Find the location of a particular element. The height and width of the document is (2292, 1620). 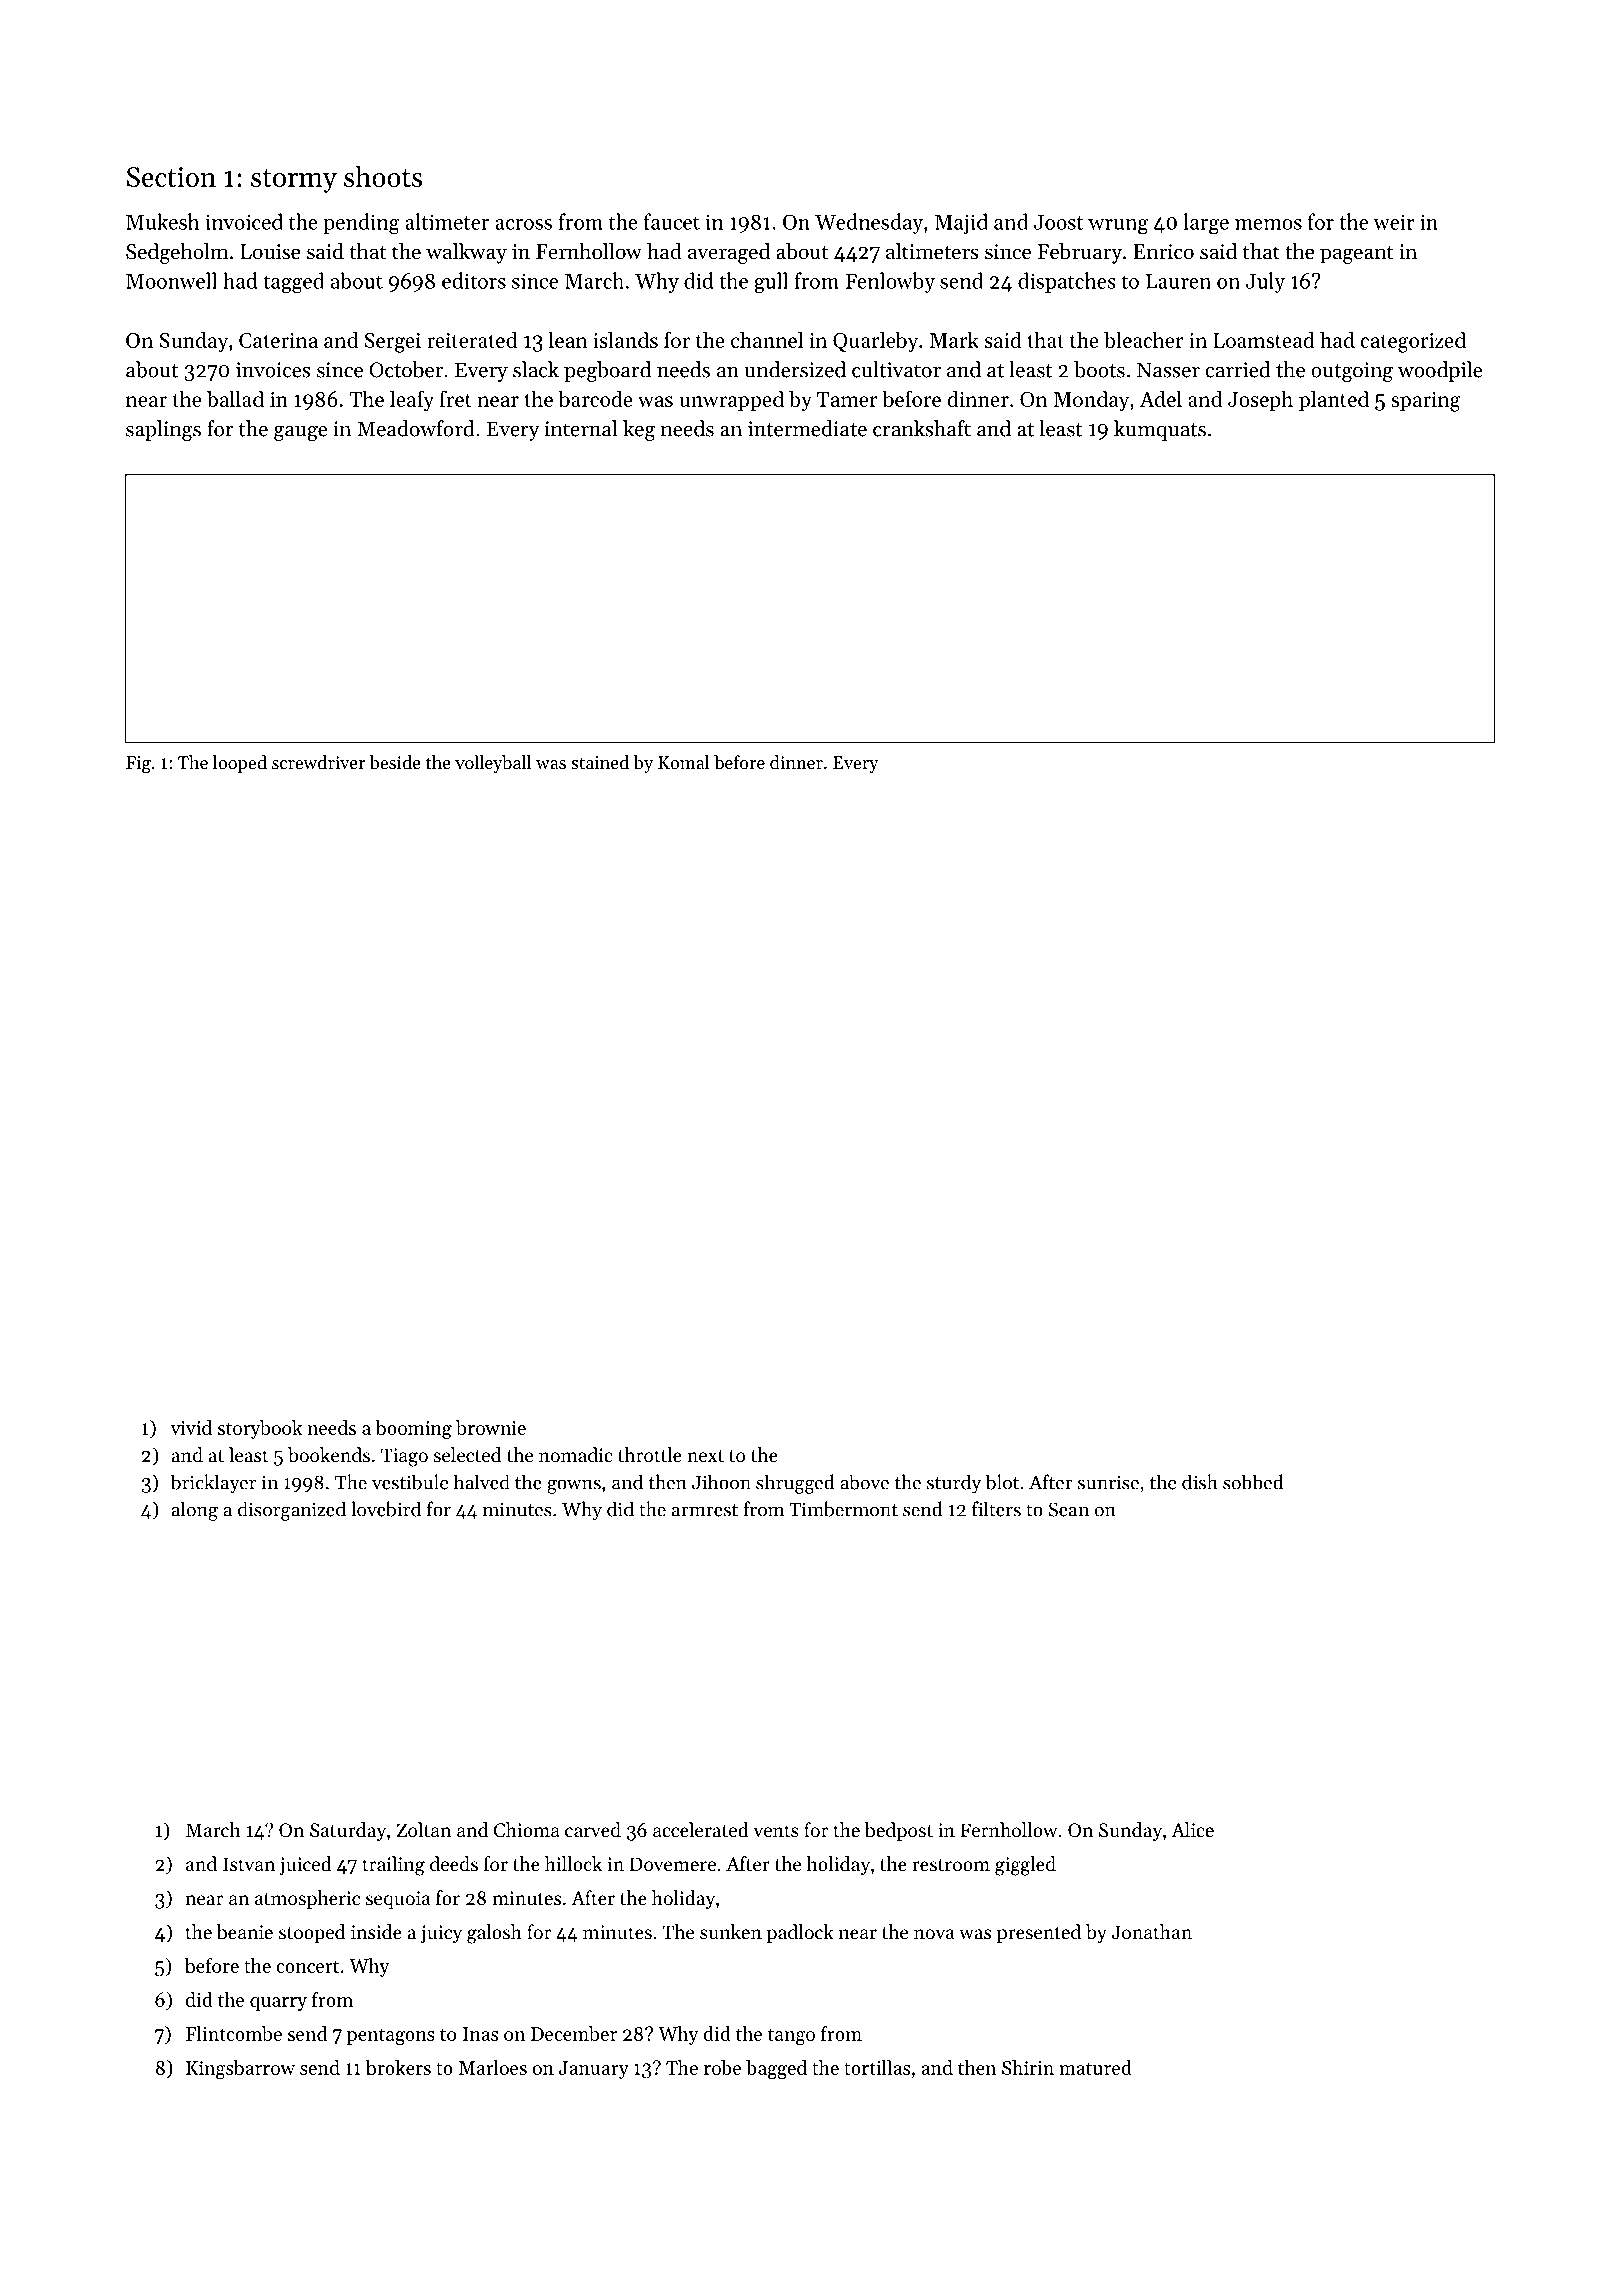

large is located at coordinates (1206, 223).
